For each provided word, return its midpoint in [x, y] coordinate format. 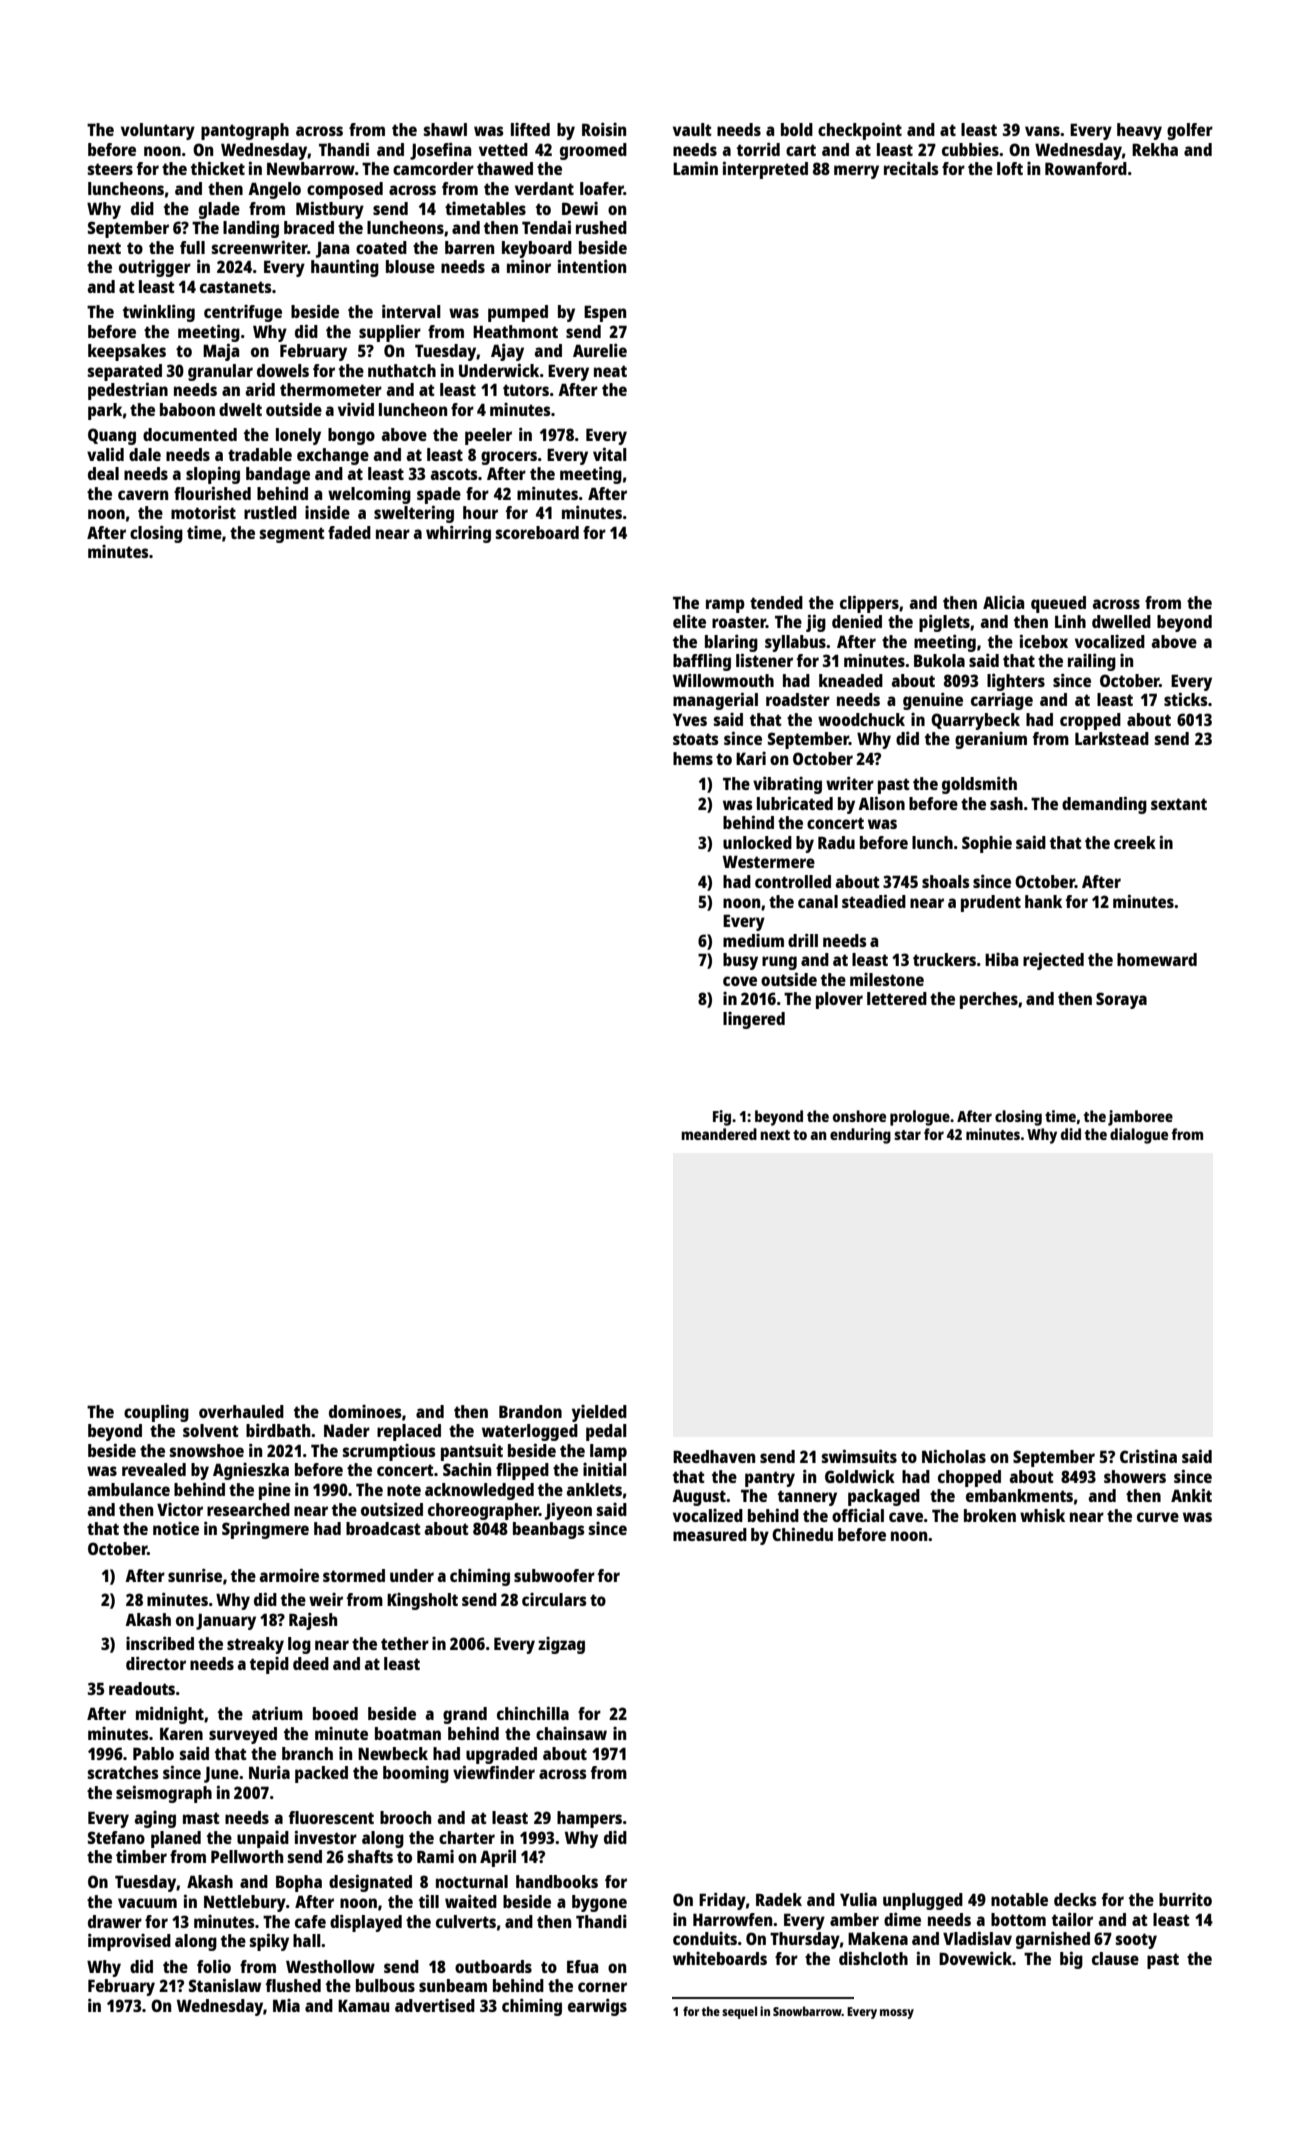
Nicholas [954, 1456]
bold [797, 129]
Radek [779, 1899]
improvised [129, 1942]
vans [1042, 131]
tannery [807, 1498]
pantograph [245, 131]
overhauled [241, 1411]
